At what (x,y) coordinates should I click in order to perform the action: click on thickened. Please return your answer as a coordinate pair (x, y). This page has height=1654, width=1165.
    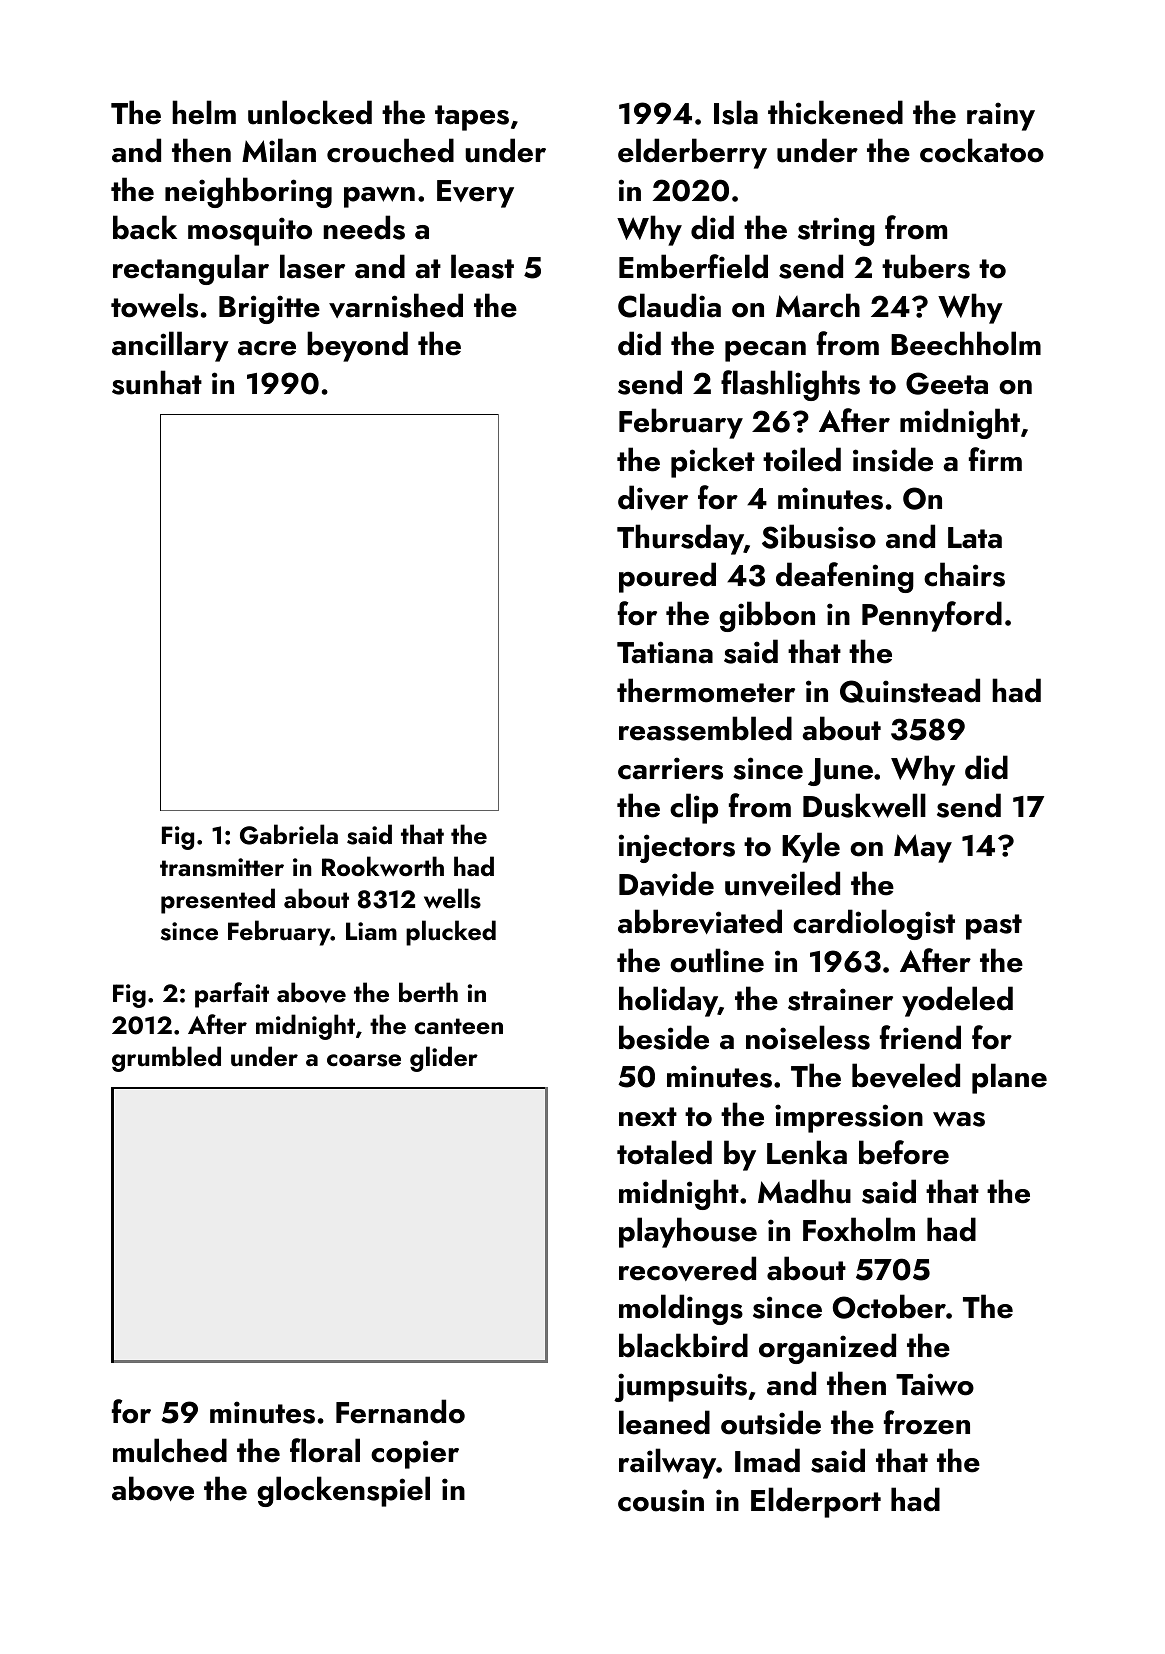
    Looking at the image, I should click on (835, 112).
